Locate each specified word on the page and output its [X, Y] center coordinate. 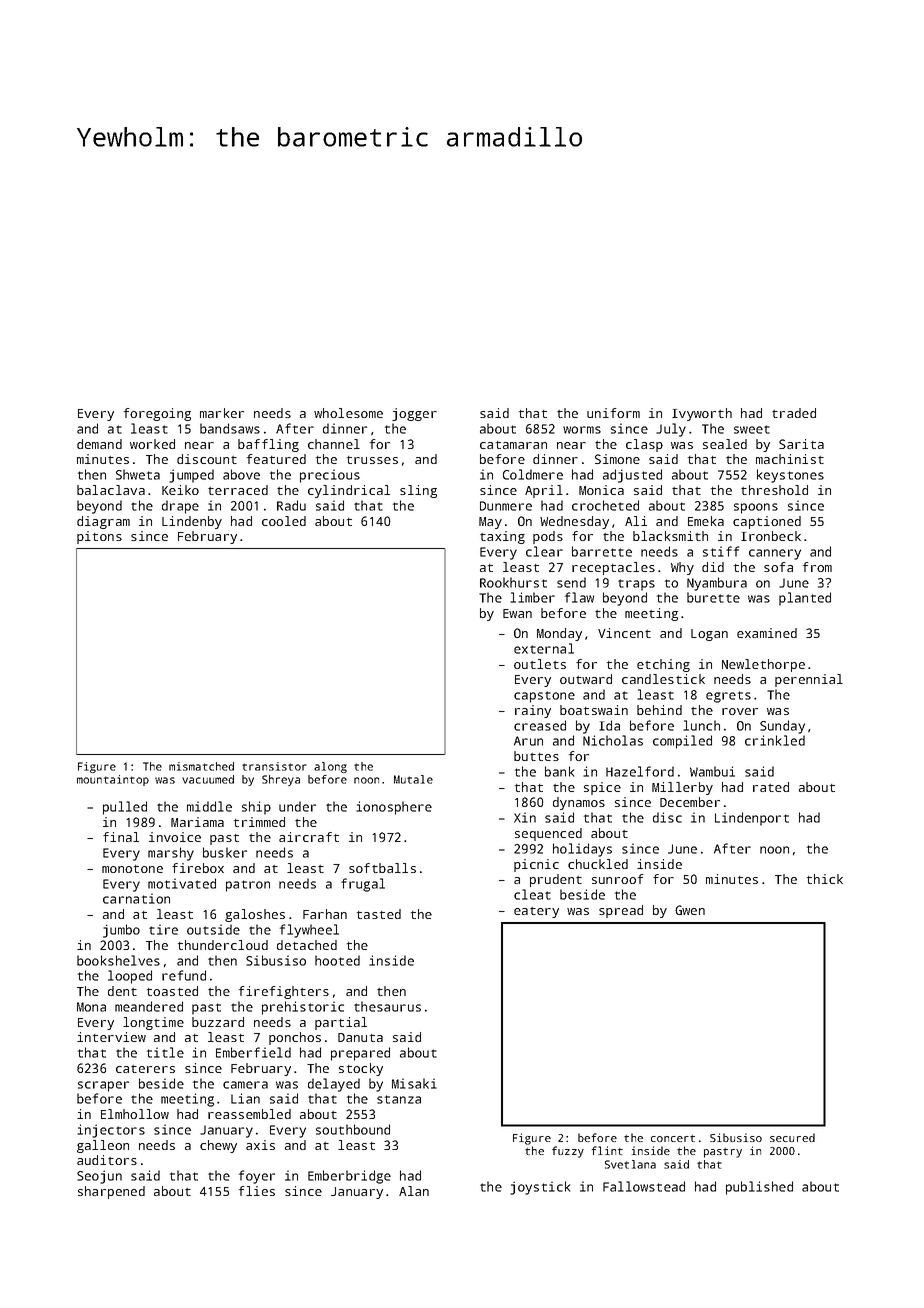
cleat [532, 894]
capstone [544, 697]
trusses [372, 460]
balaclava [111, 490]
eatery [536, 912]
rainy [533, 711]
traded [794, 413]
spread [621, 911]
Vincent [624, 633]
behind [659, 710]
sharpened [111, 1192]
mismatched [201, 766]
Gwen [690, 910]
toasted [172, 991]
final [121, 837]
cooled [284, 521]
